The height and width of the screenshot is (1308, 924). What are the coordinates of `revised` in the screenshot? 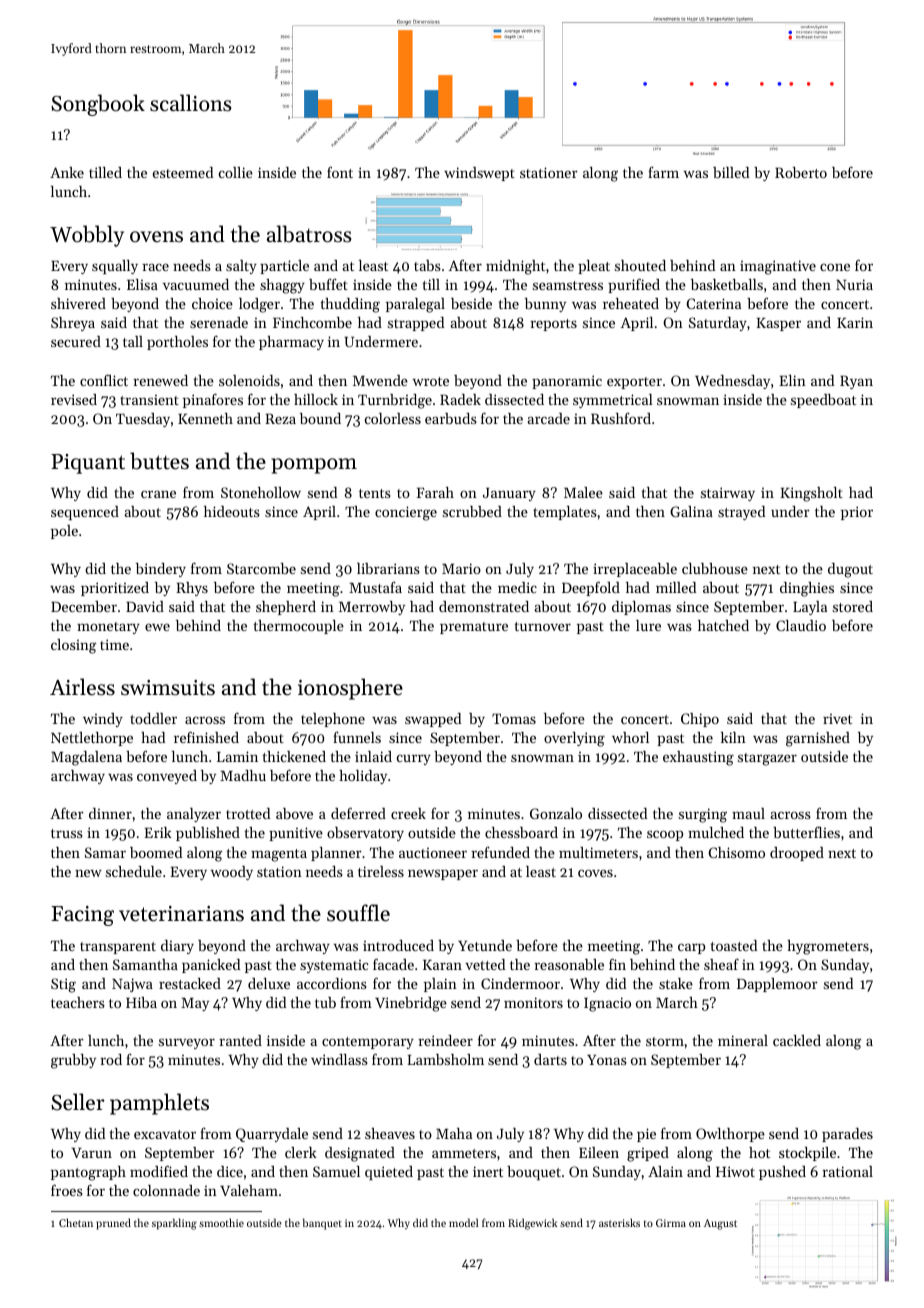 It's located at (74, 399).
